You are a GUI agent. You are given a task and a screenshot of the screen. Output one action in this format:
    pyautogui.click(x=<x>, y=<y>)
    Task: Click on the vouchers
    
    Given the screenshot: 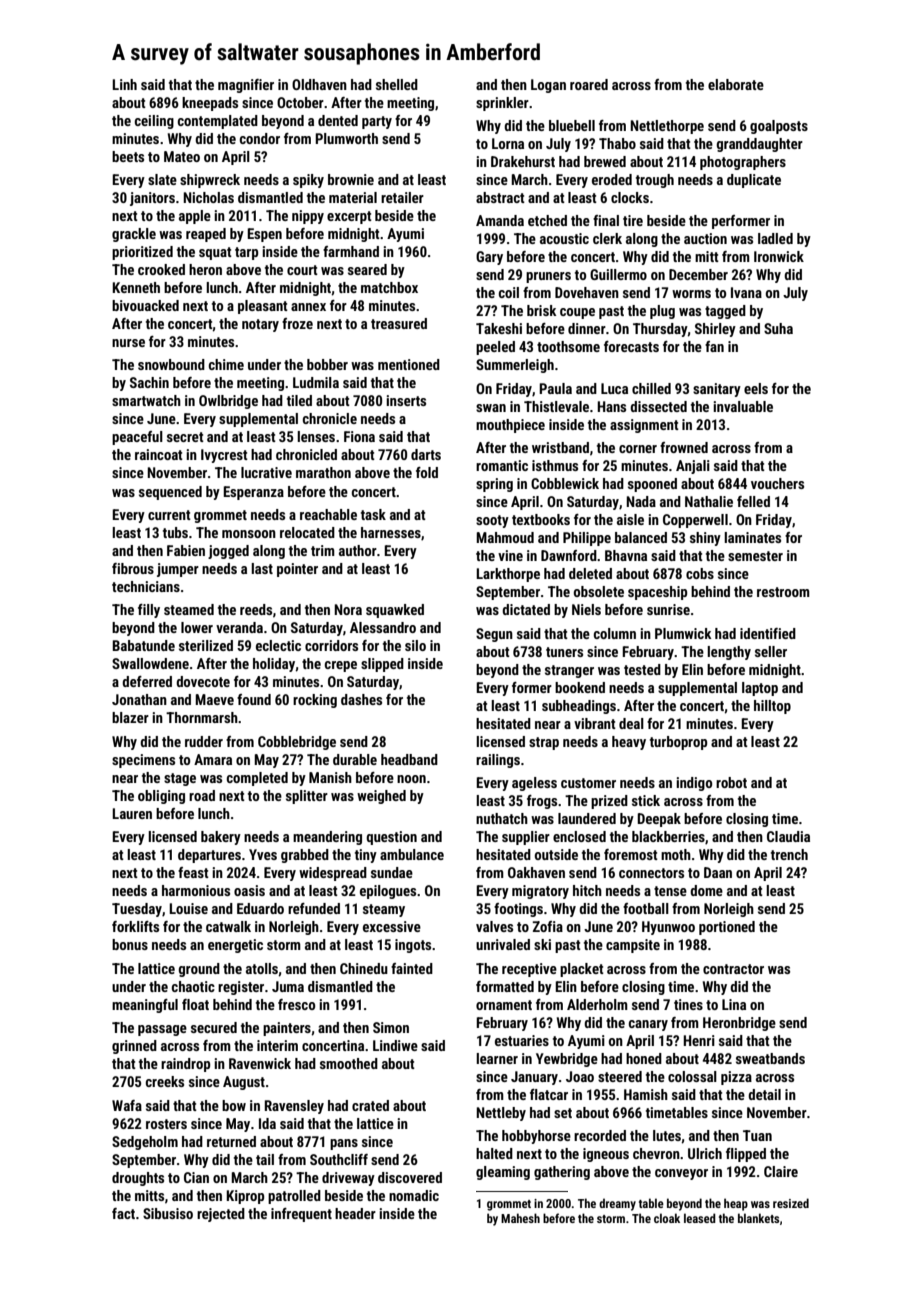 What is the action you would take?
    pyautogui.click(x=777, y=483)
